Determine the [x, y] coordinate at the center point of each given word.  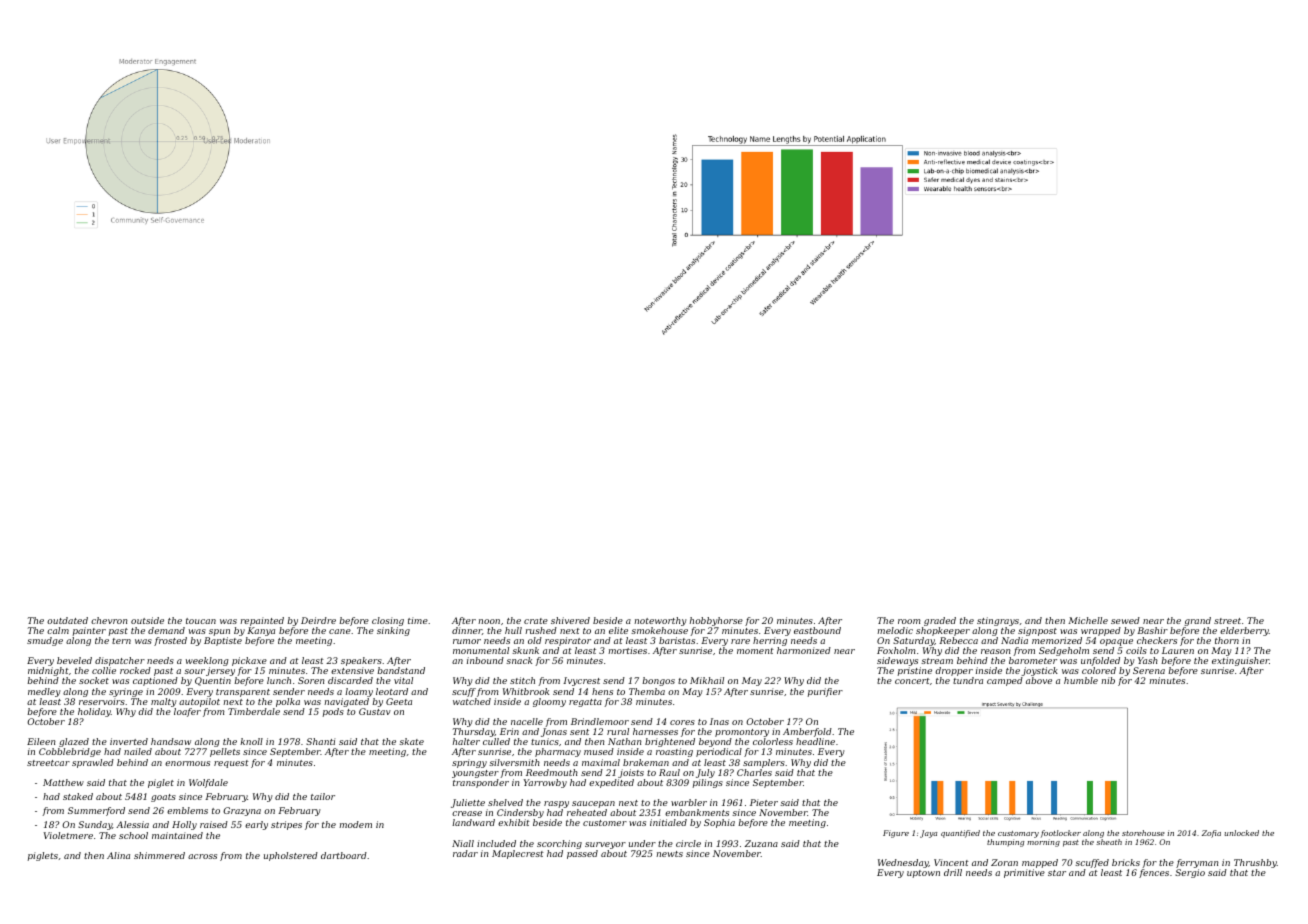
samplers [764, 763]
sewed [1125, 620]
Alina [118, 855]
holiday [94, 712]
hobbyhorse [716, 621]
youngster [475, 774]
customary [1018, 834]
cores [682, 722]
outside [147, 620]
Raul [669, 772]
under [642, 843]
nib [1108, 680]
